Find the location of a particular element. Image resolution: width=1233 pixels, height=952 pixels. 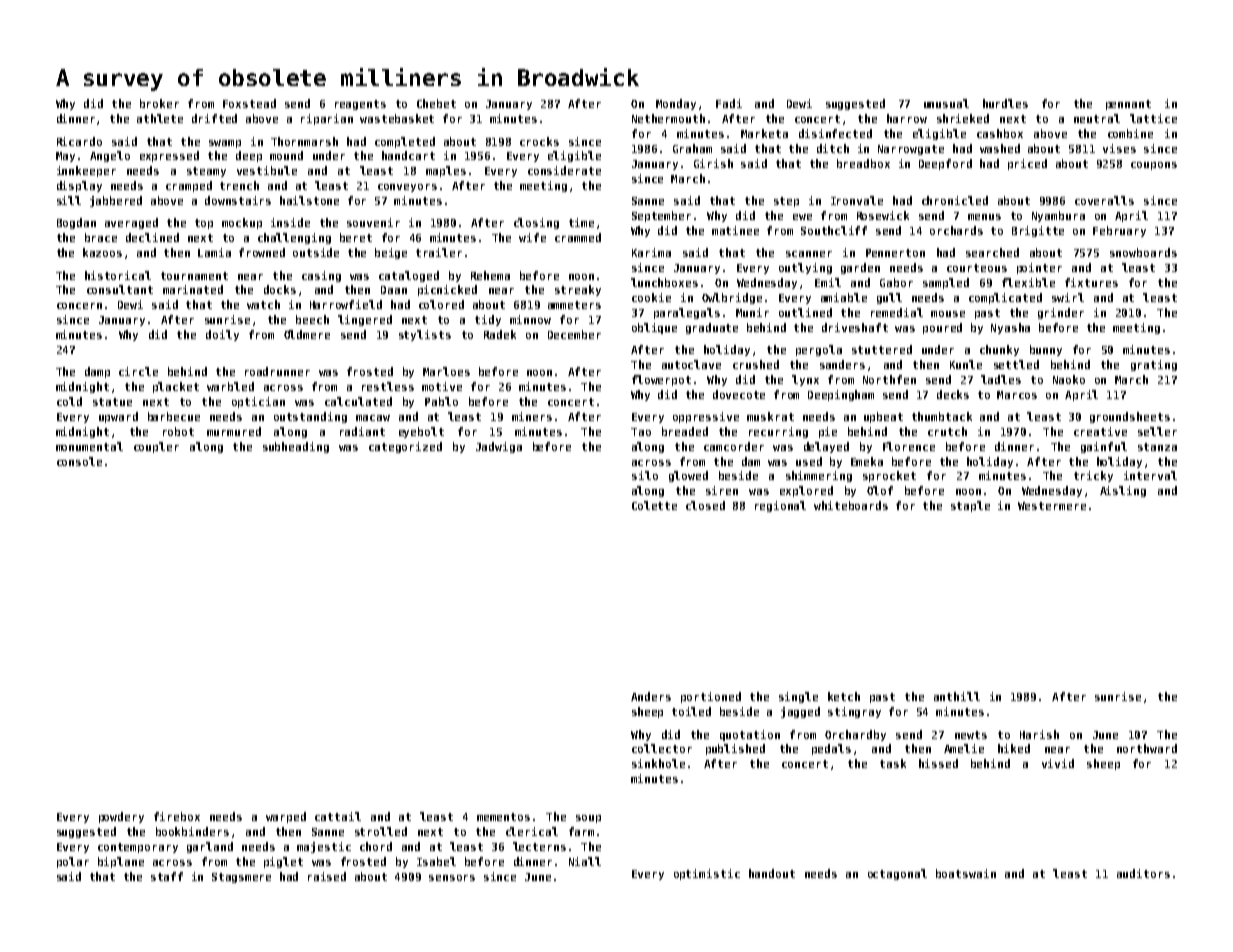

silo is located at coordinates (645, 475).
